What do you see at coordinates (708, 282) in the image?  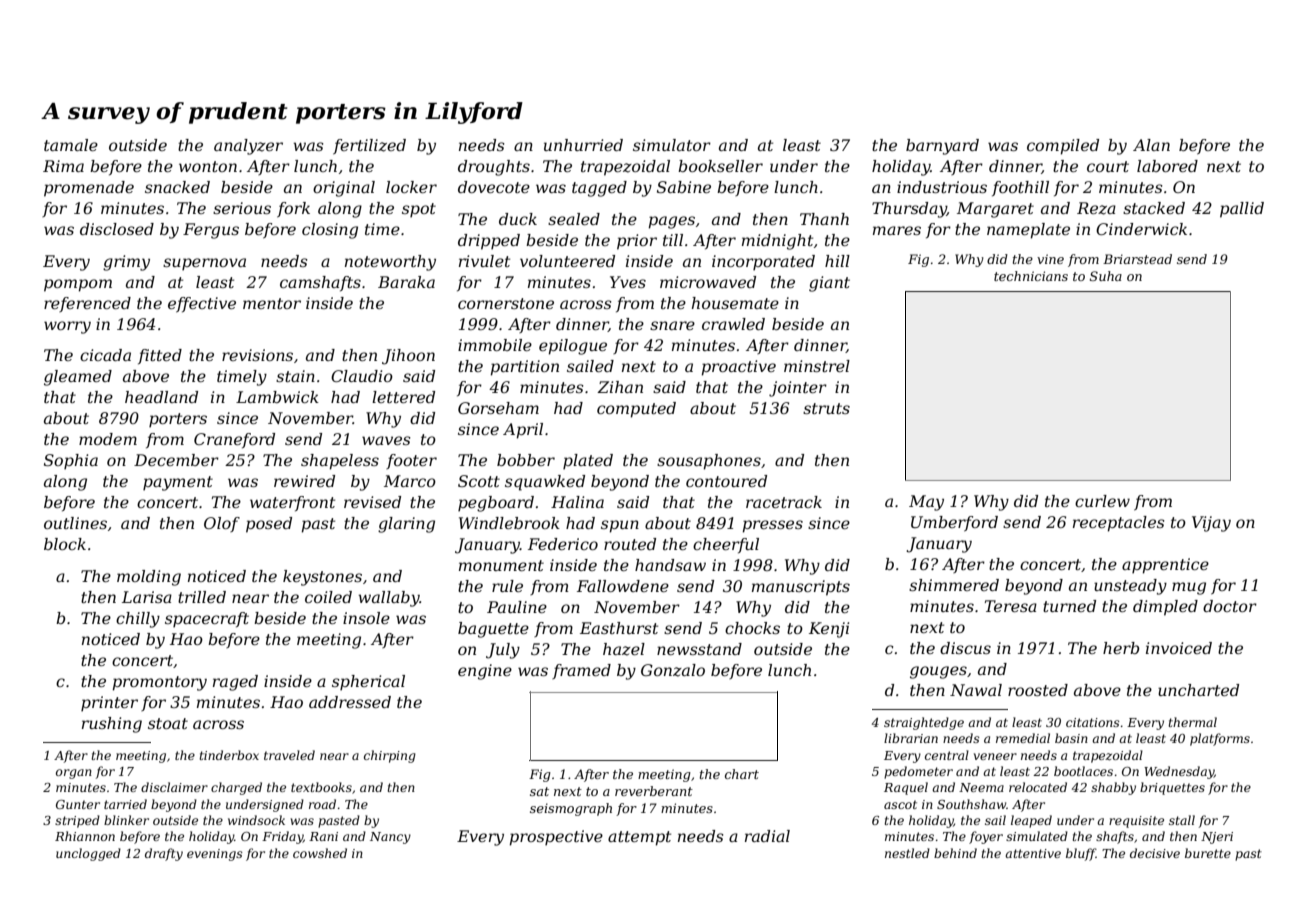 I see `microwaved` at bounding box center [708, 282].
